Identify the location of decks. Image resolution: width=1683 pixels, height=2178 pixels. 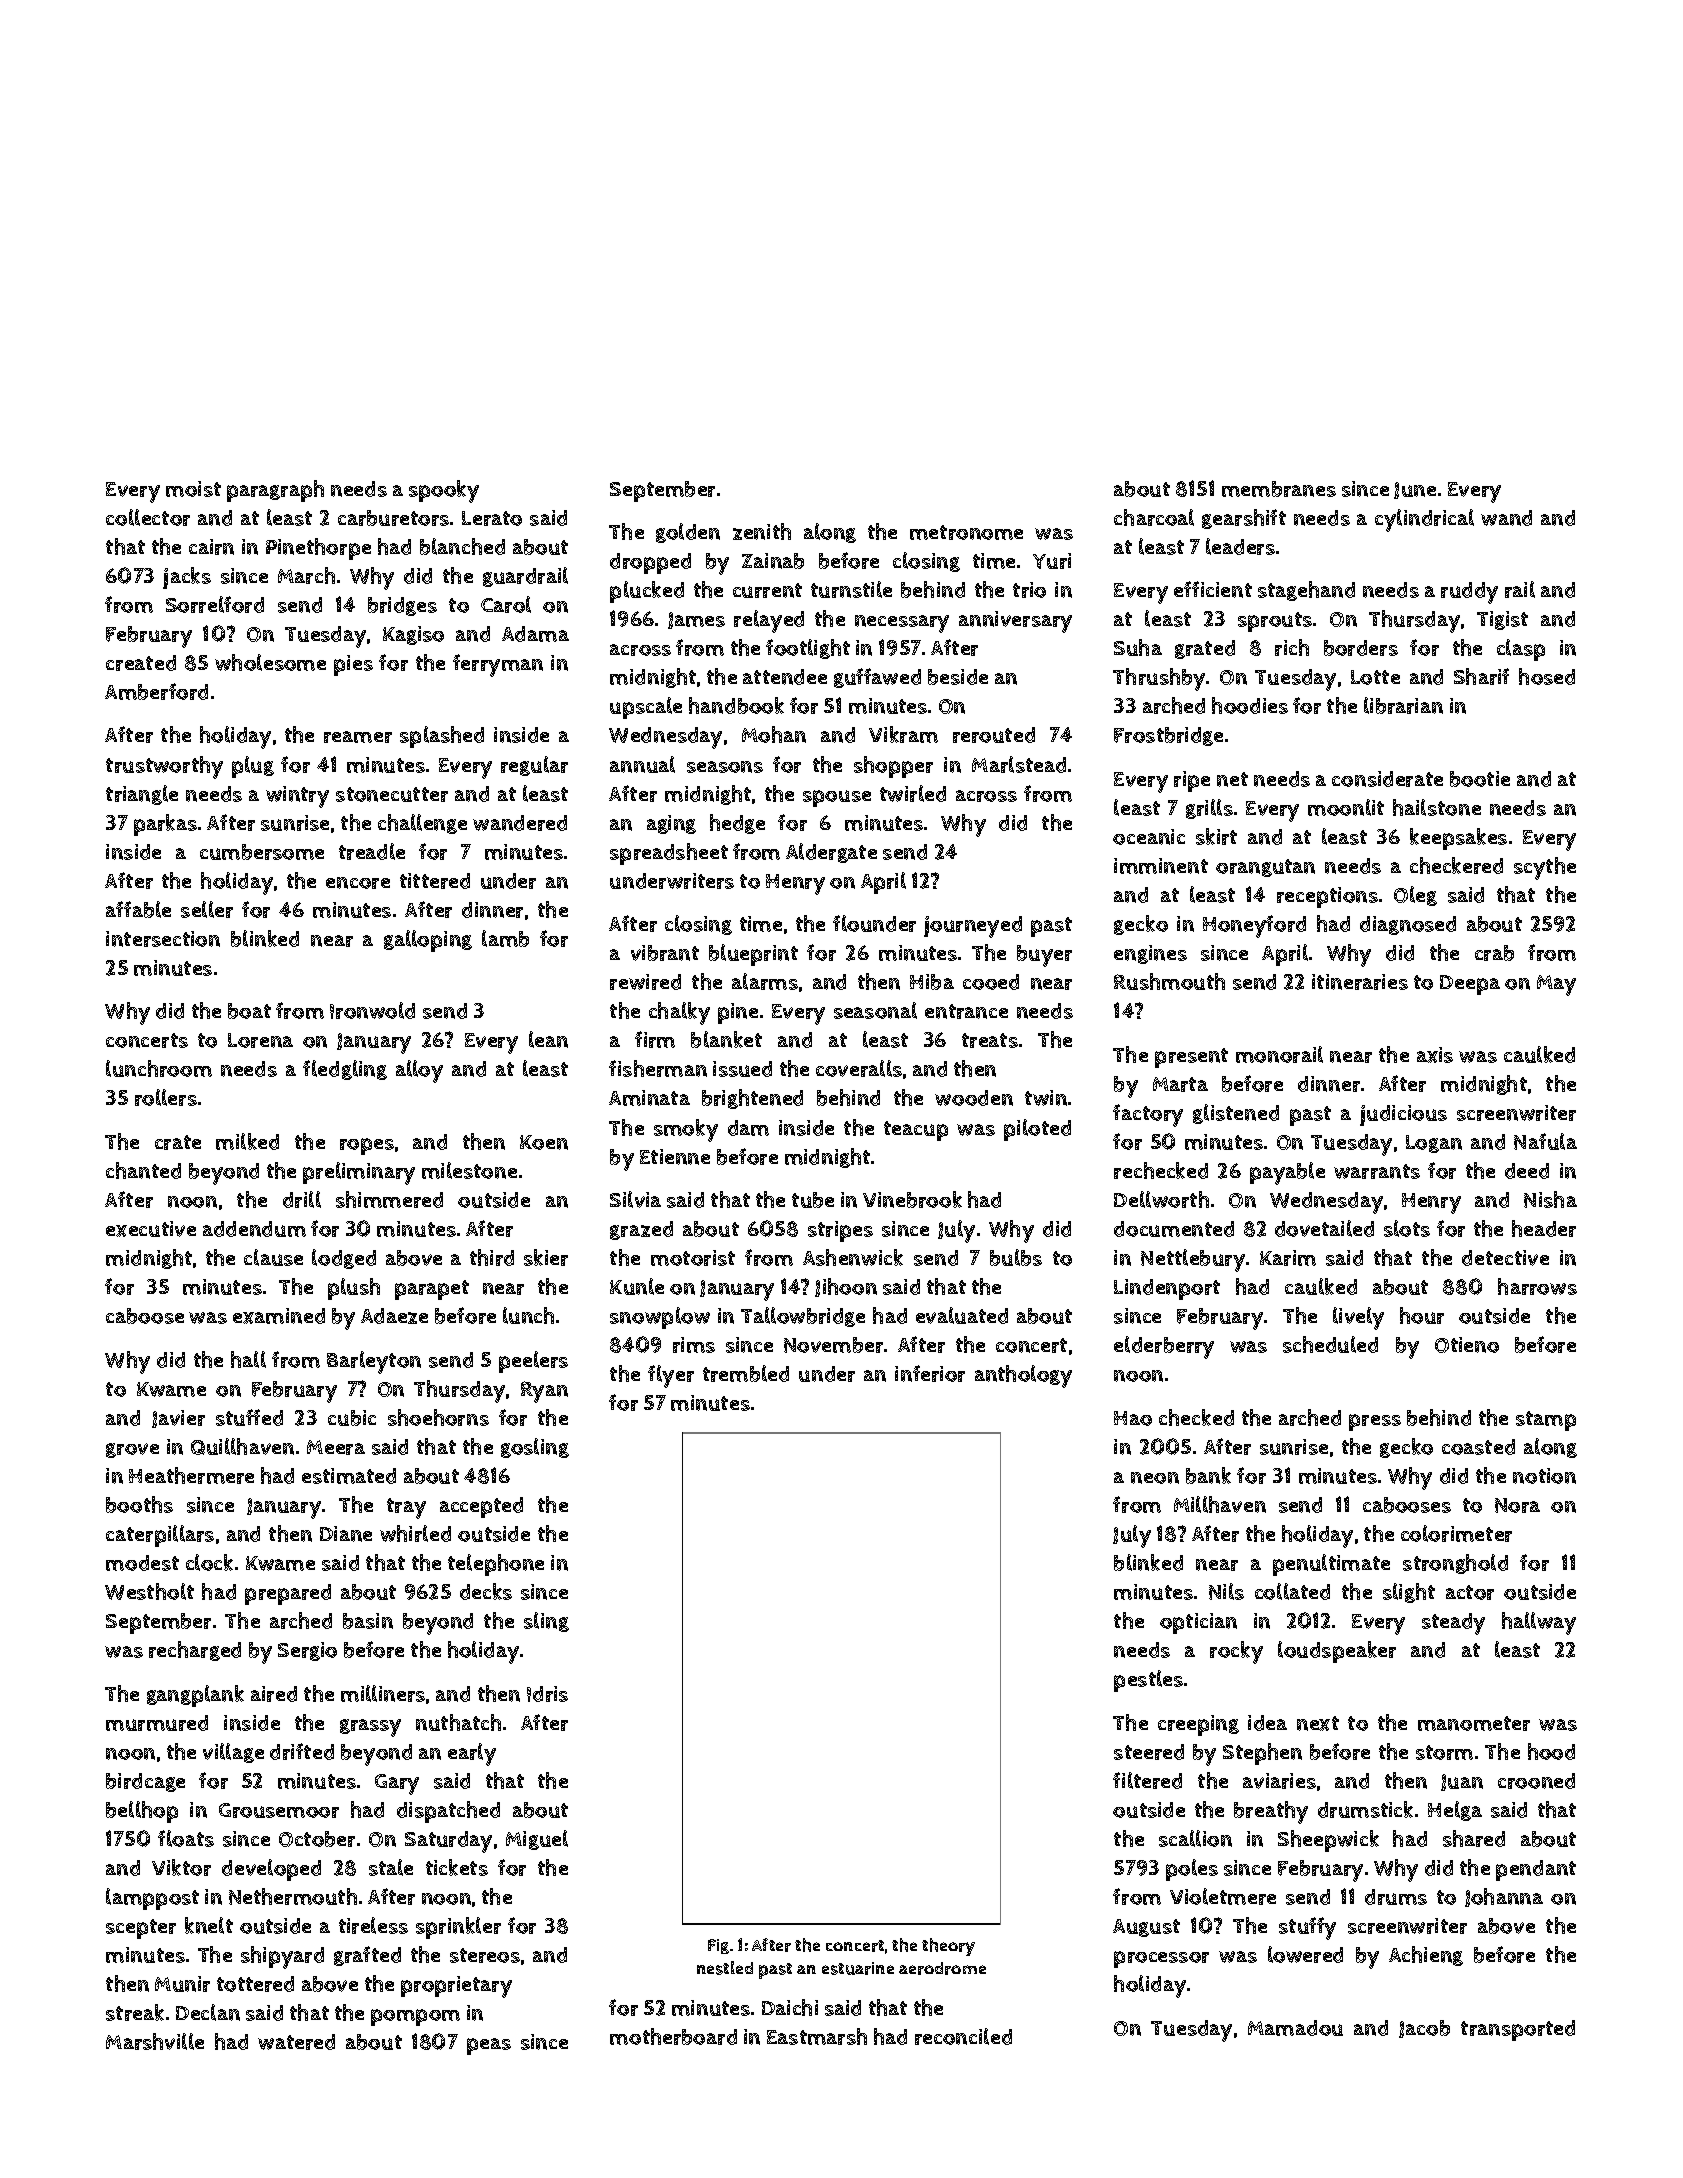
(486, 1591).
